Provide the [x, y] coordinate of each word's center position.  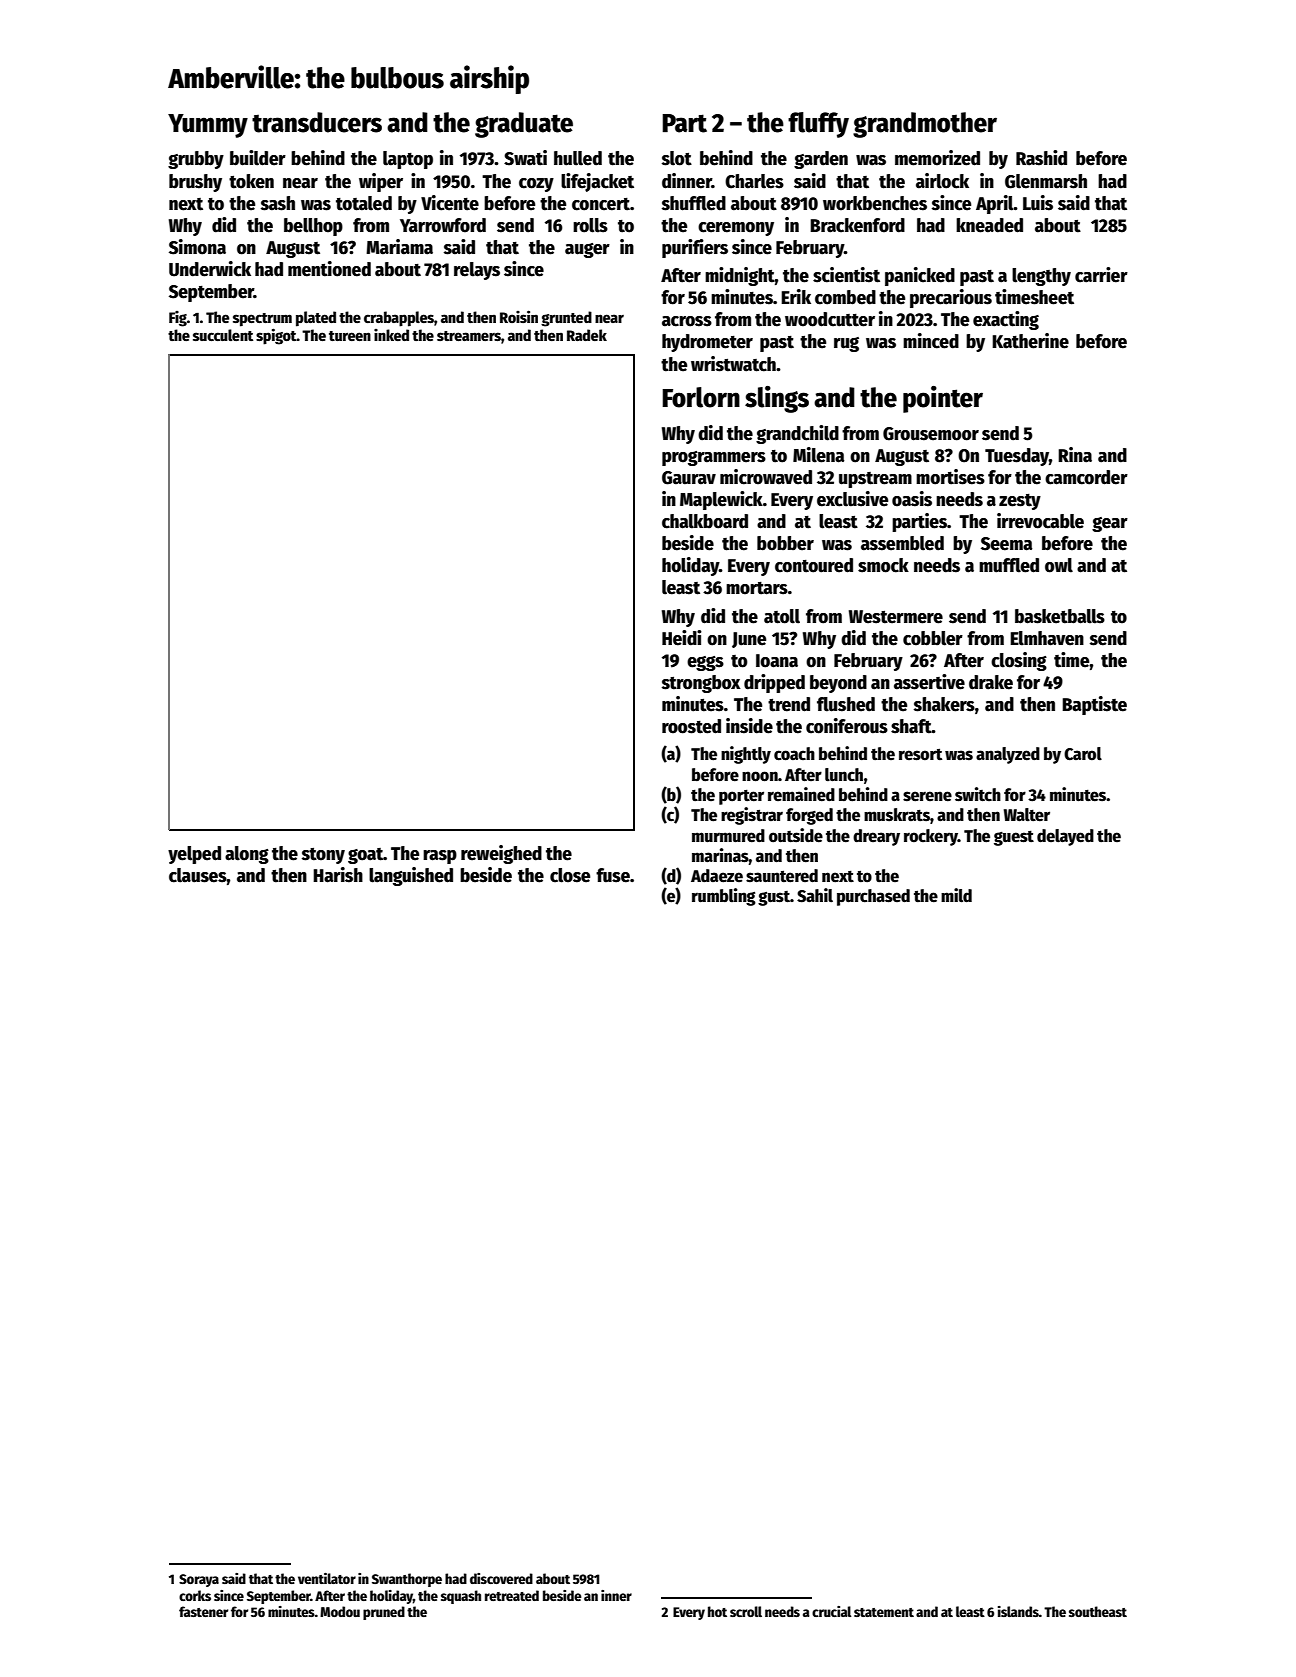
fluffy [818, 125]
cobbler [933, 638]
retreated [512, 1595]
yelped [194, 855]
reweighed [501, 854]
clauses [198, 875]
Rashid [1041, 158]
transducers [317, 122]
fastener [203, 1611]
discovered [501, 1578]
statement [884, 1612]
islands [1018, 1611]
